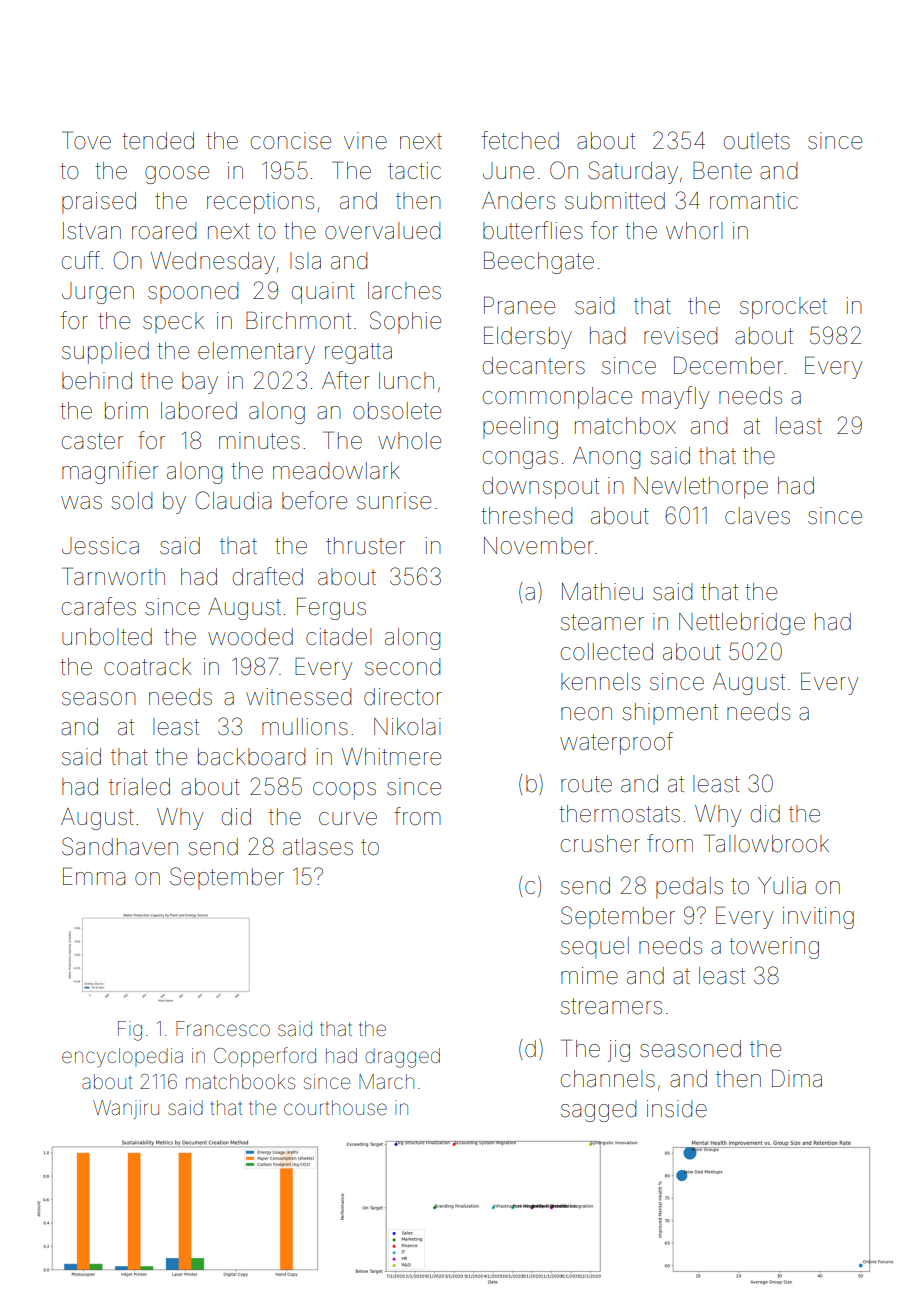 This document has width=924, height=1311. Describe the element at coordinates (402, 1058) in the document. I see `dragged` at that location.
